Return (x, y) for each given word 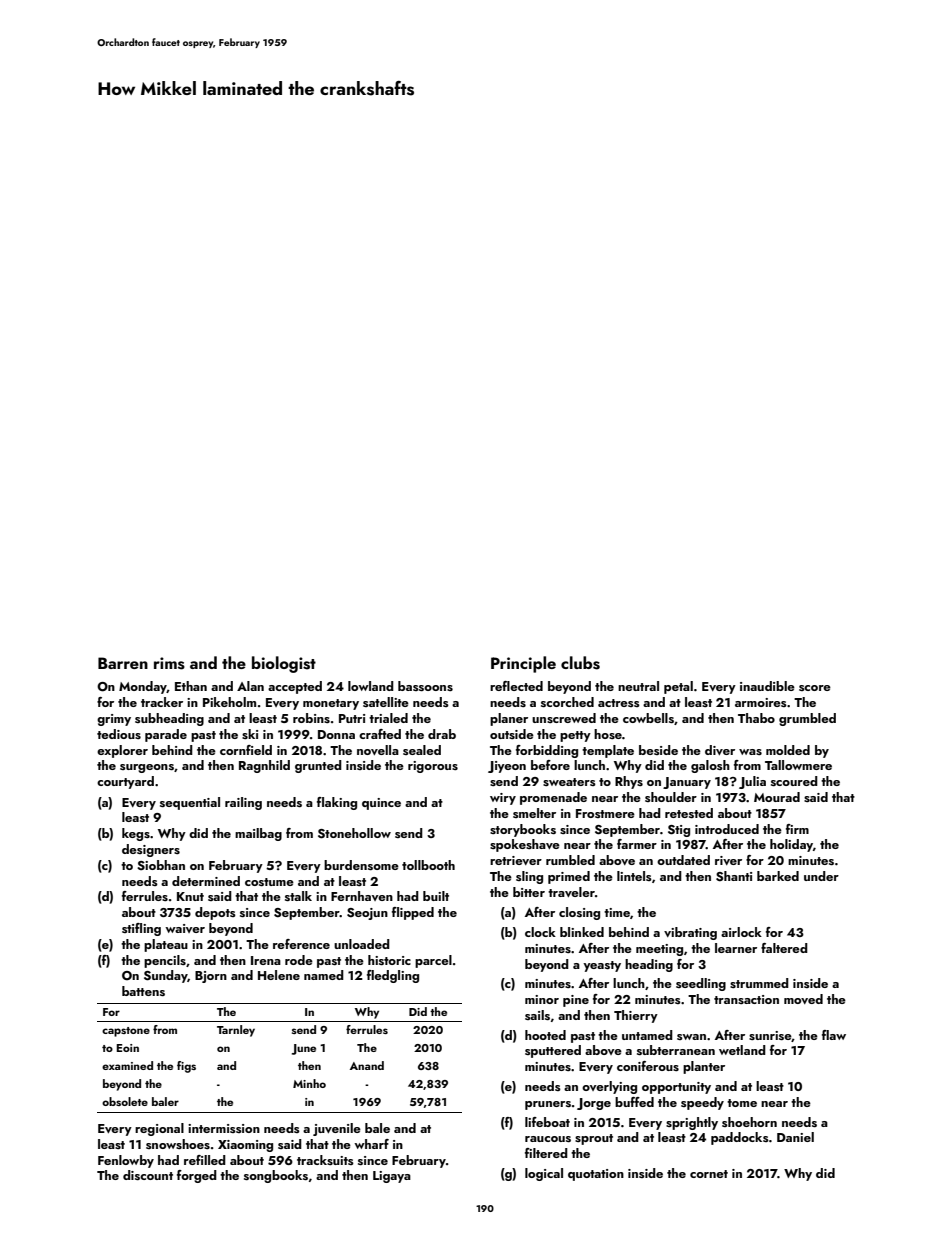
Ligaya (392, 1177)
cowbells (648, 718)
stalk (298, 896)
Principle (523, 664)
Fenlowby (126, 1161)
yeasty (602, 966)
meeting (659, 950)
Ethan (191, 686)
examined (127, 1065)
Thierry (636, 1016)
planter (704, 1067)
